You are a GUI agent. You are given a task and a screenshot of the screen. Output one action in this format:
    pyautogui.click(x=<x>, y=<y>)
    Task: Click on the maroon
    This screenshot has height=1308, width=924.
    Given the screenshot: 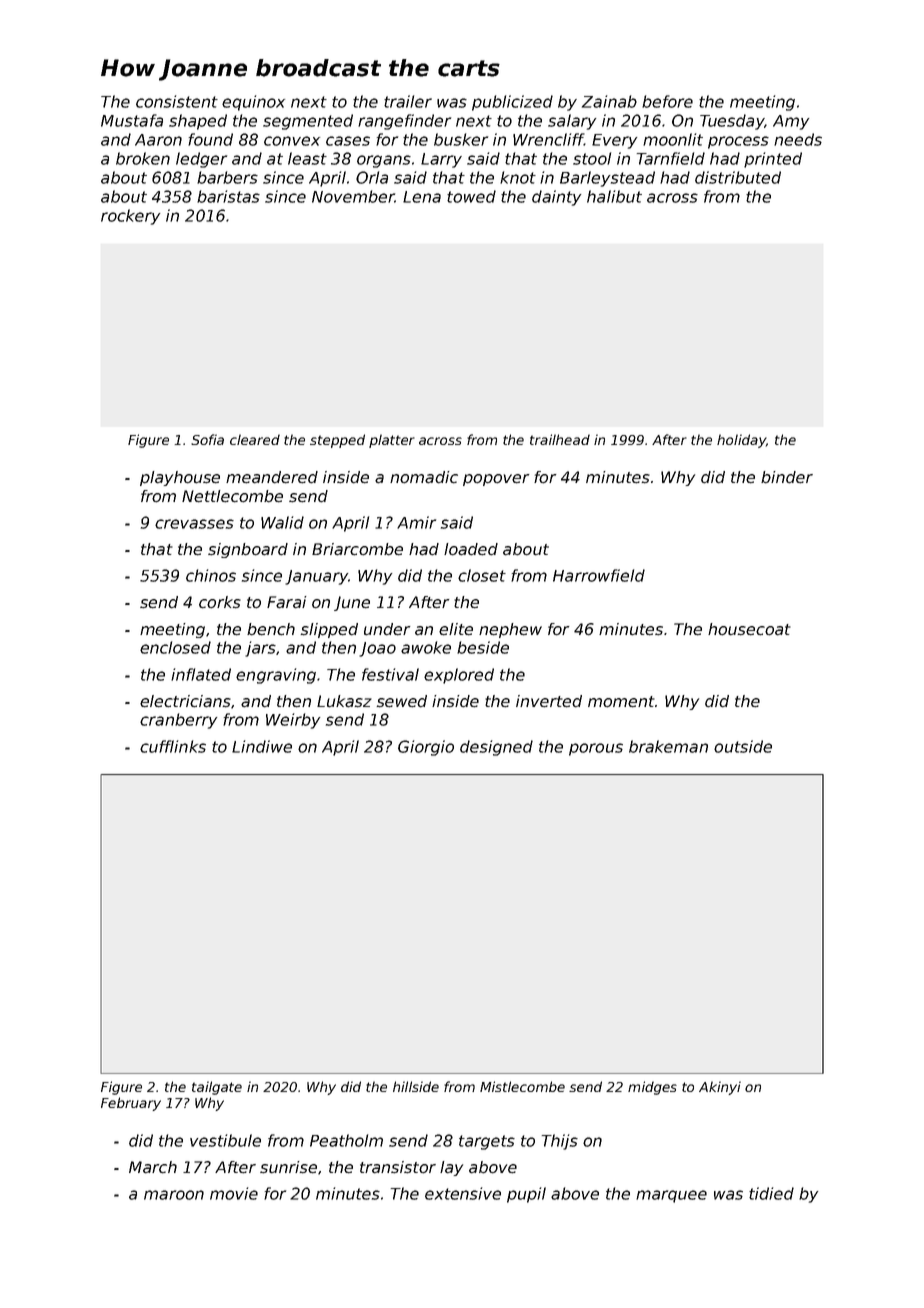 What is the action you would take?
    pyautogui.click(x=174, y=1195)
